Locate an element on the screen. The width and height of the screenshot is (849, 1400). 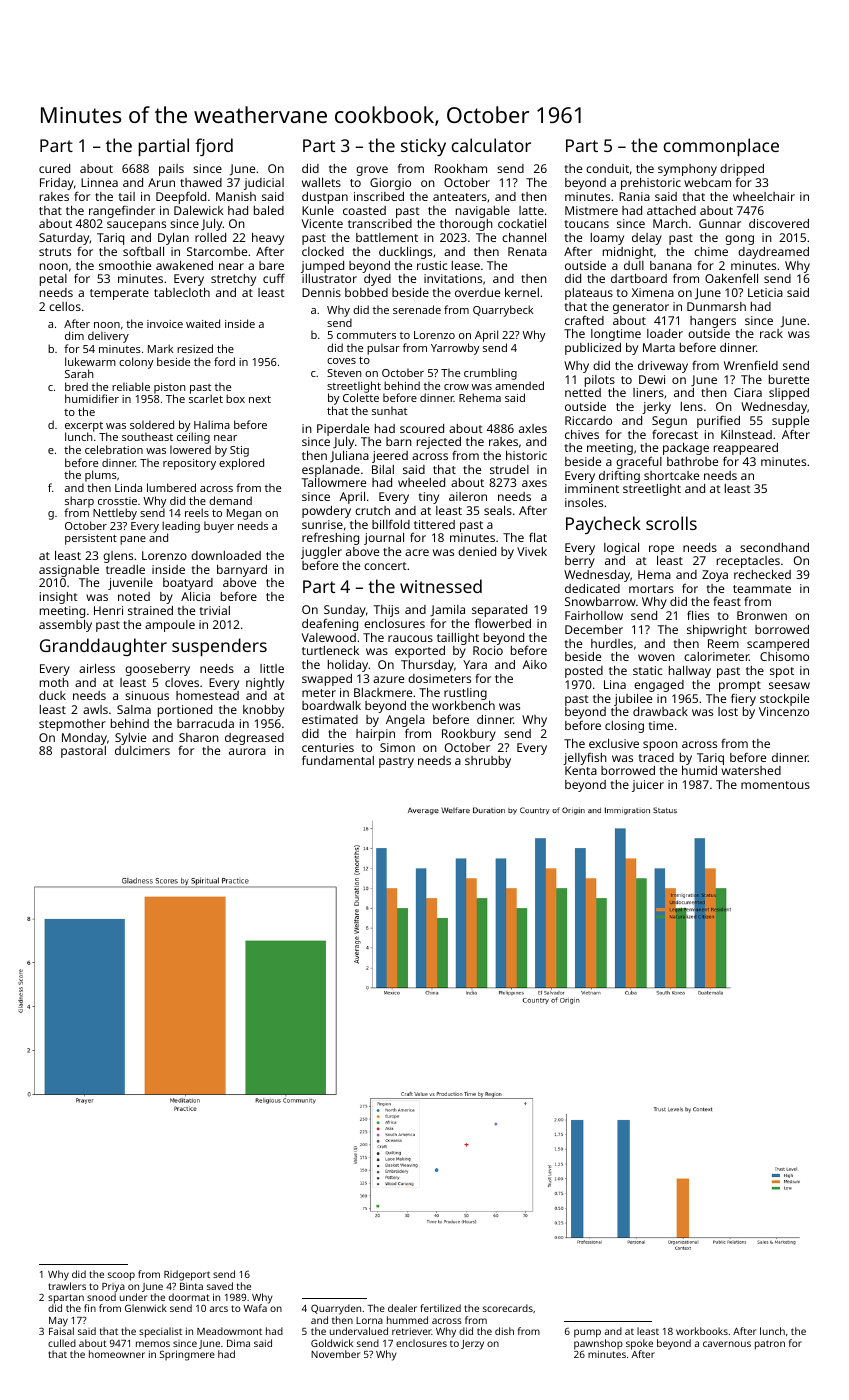
calculator is located at coordinates (491, 145).
